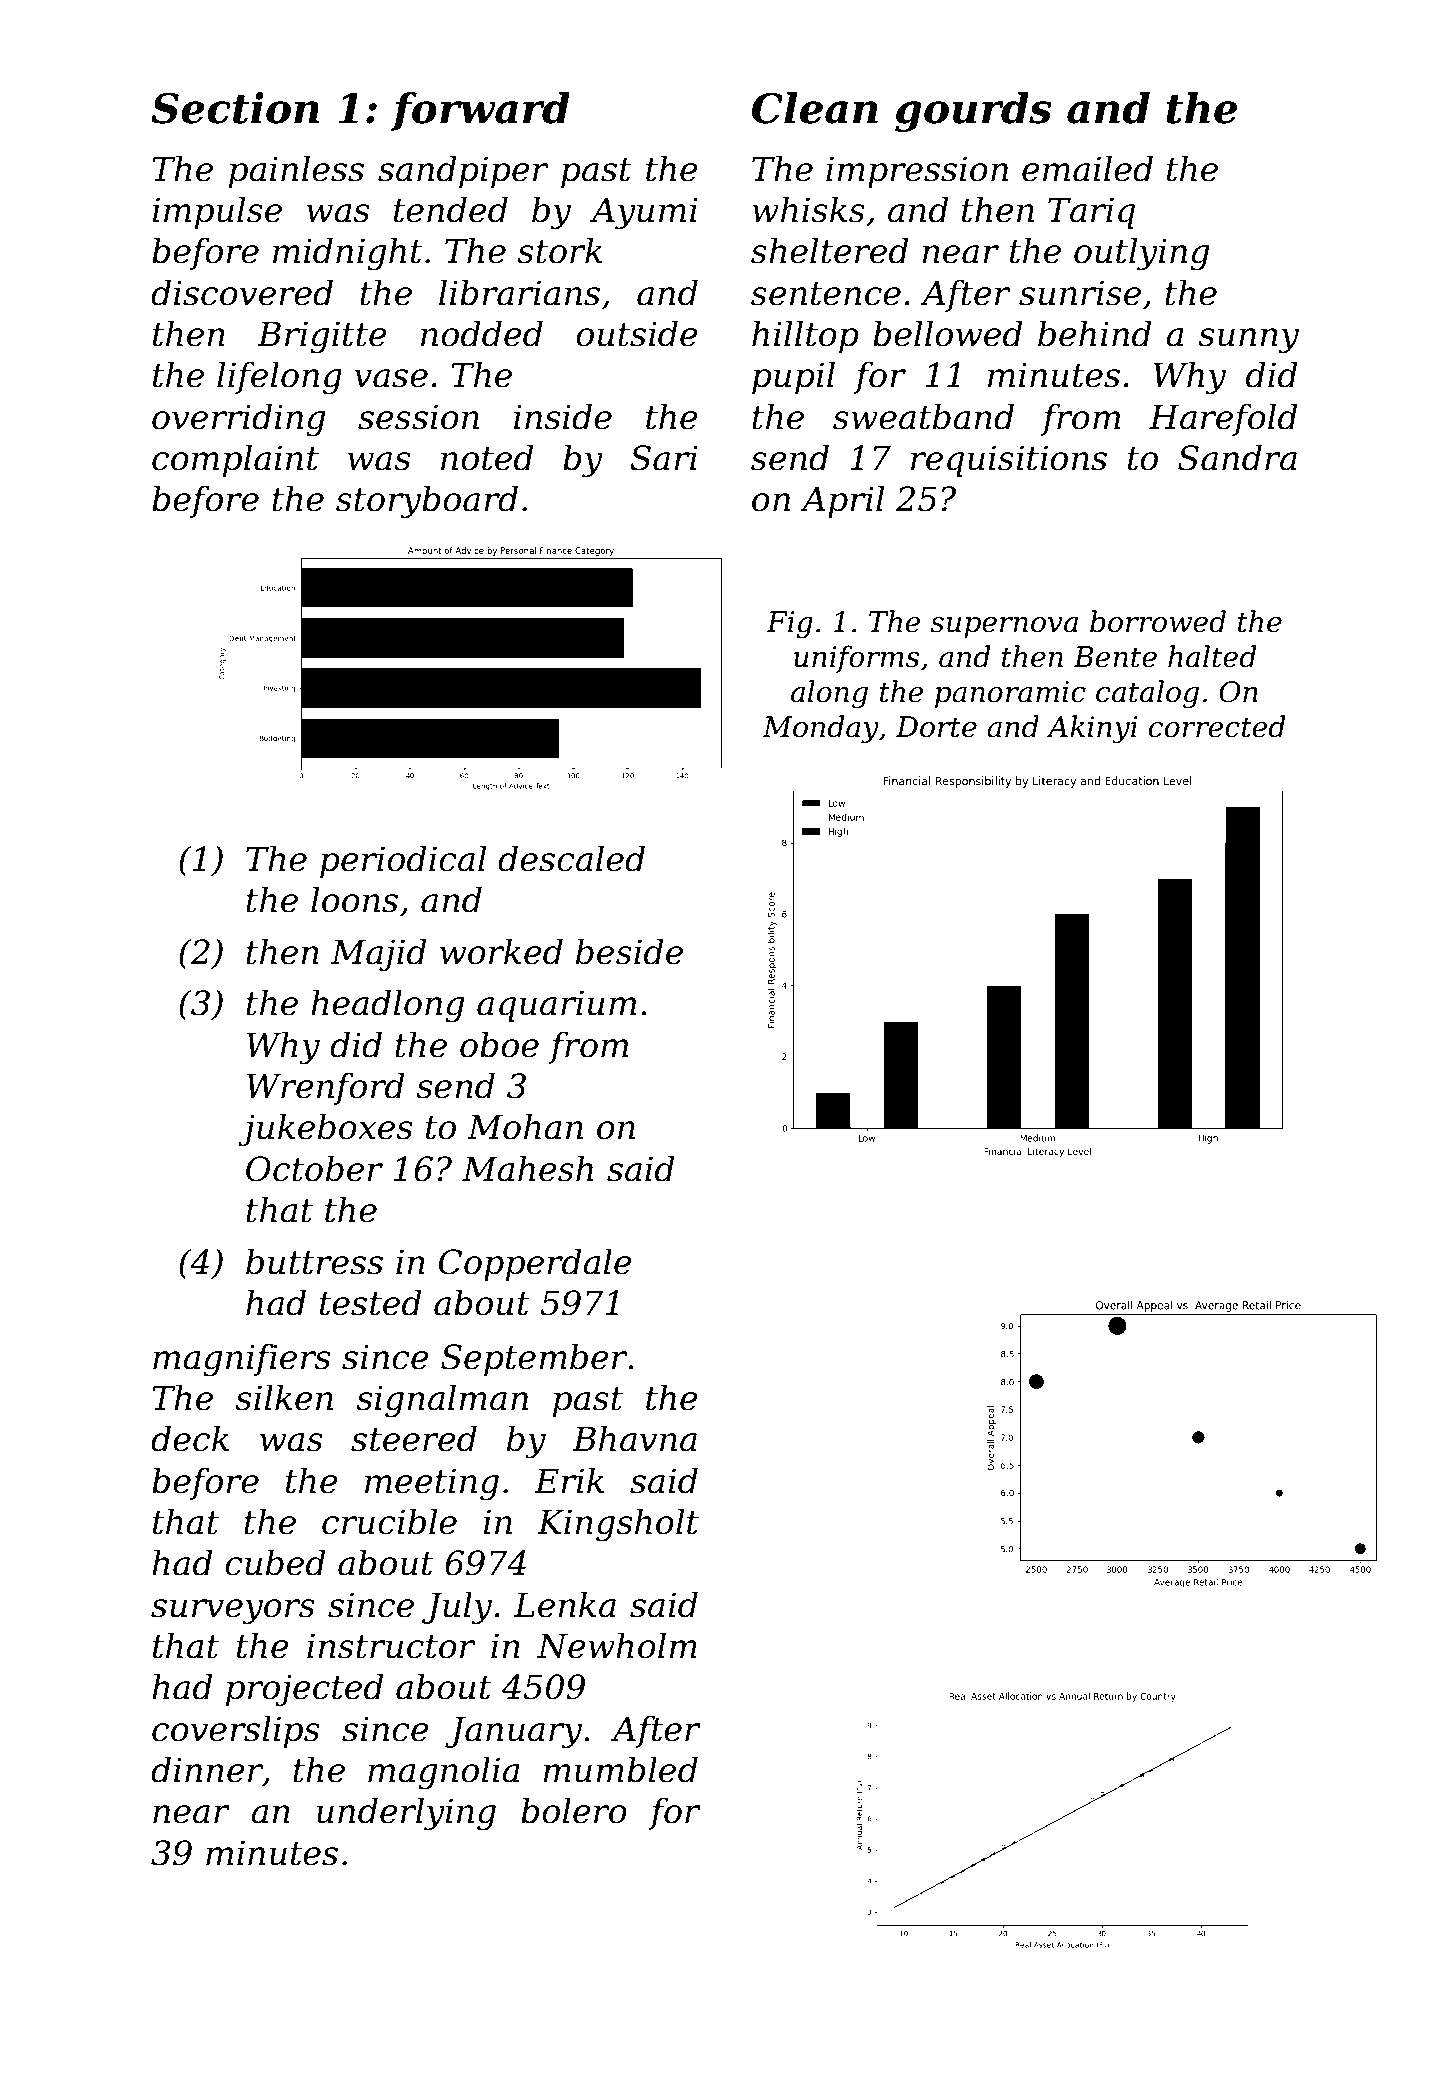 This screenshot has height=2100, width=1450. Describe the element at coordinates (618, 1525) in the screenshot. I see `Kingsholt` at that location.
